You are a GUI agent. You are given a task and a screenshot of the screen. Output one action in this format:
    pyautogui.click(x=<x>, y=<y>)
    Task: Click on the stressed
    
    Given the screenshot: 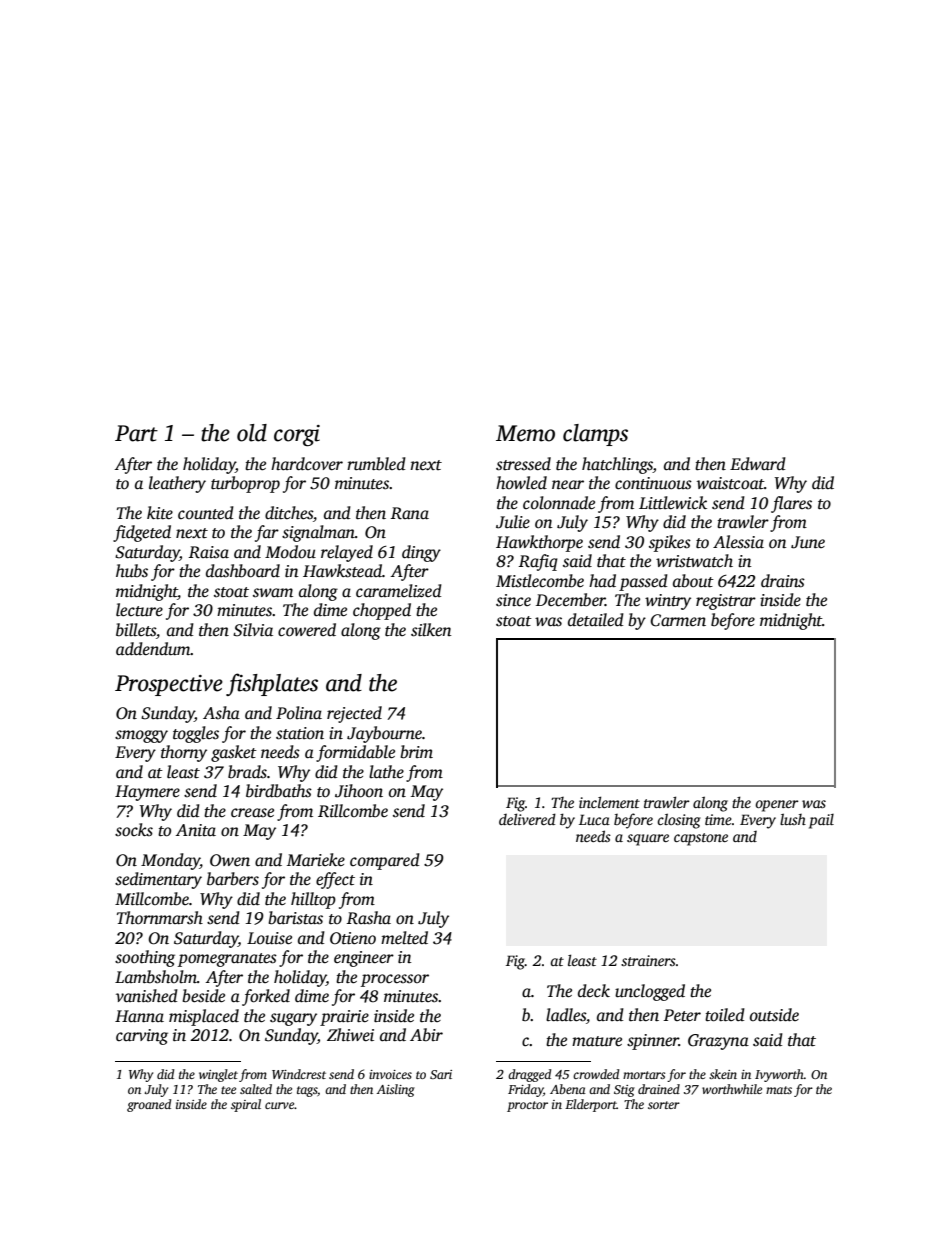 What is the action you would take?
    pyautogui.click(x=523, y=464)
